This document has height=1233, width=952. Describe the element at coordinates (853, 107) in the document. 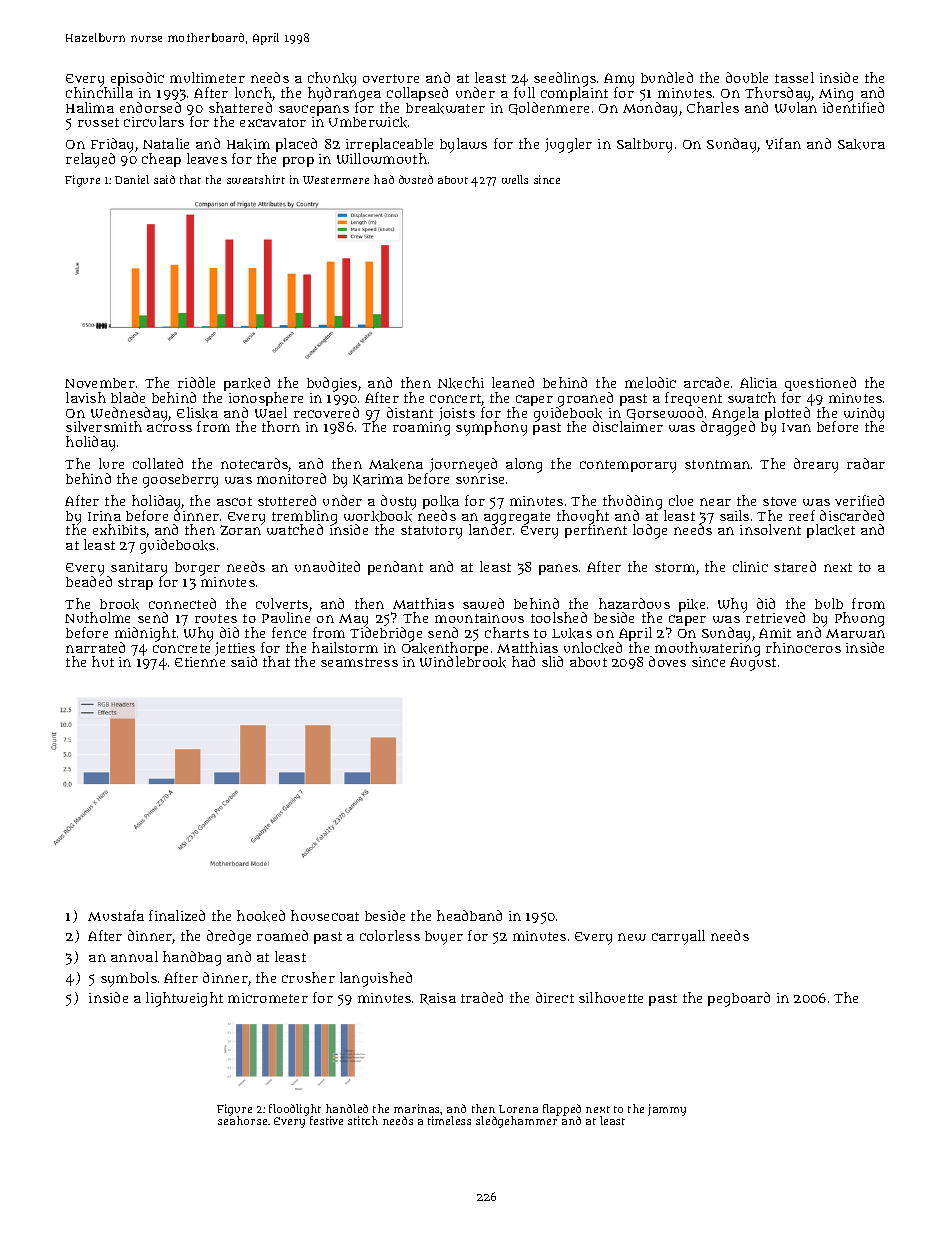

I see `identified` at that location.
